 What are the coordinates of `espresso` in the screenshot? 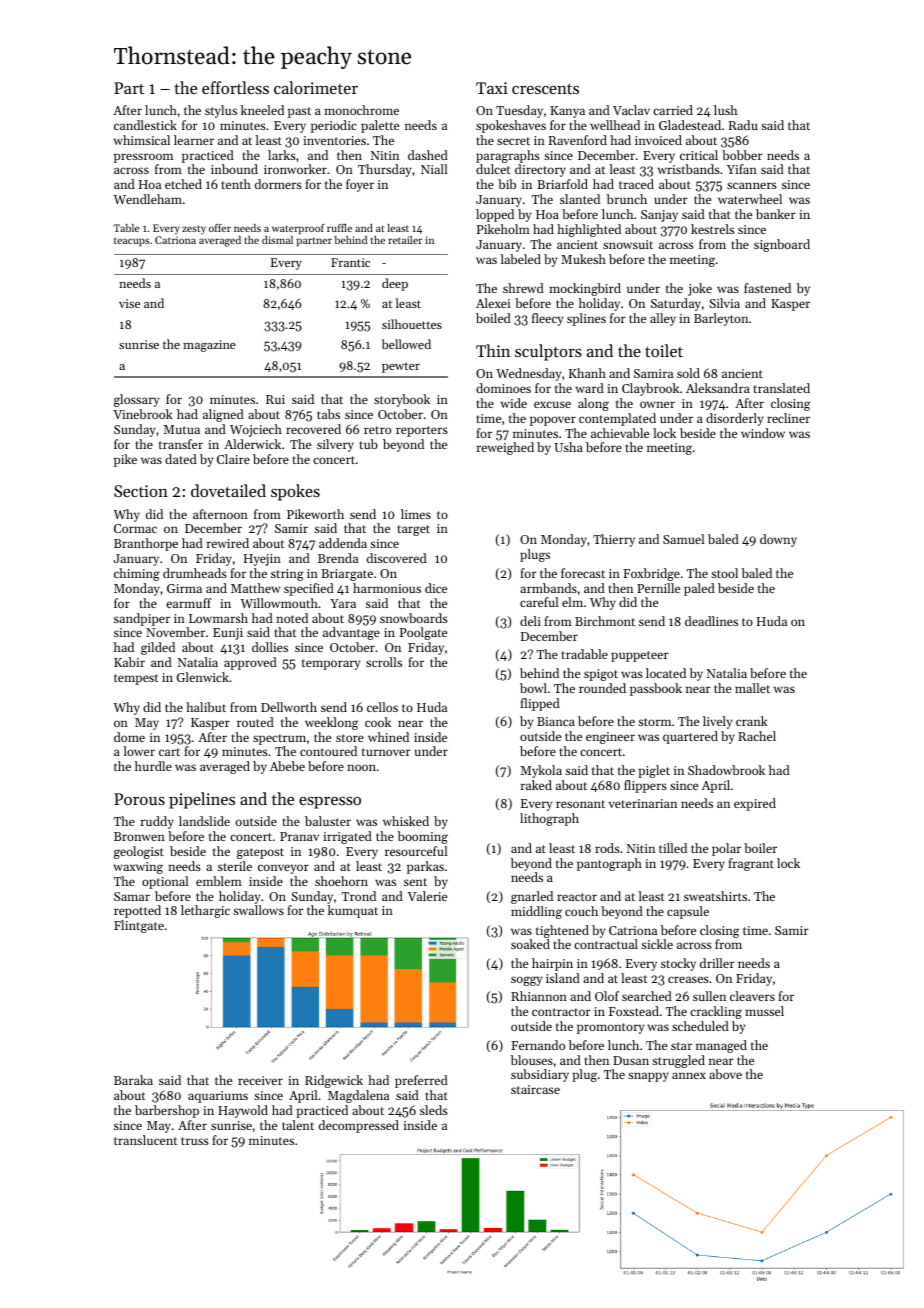 It's located at (330, 803).
